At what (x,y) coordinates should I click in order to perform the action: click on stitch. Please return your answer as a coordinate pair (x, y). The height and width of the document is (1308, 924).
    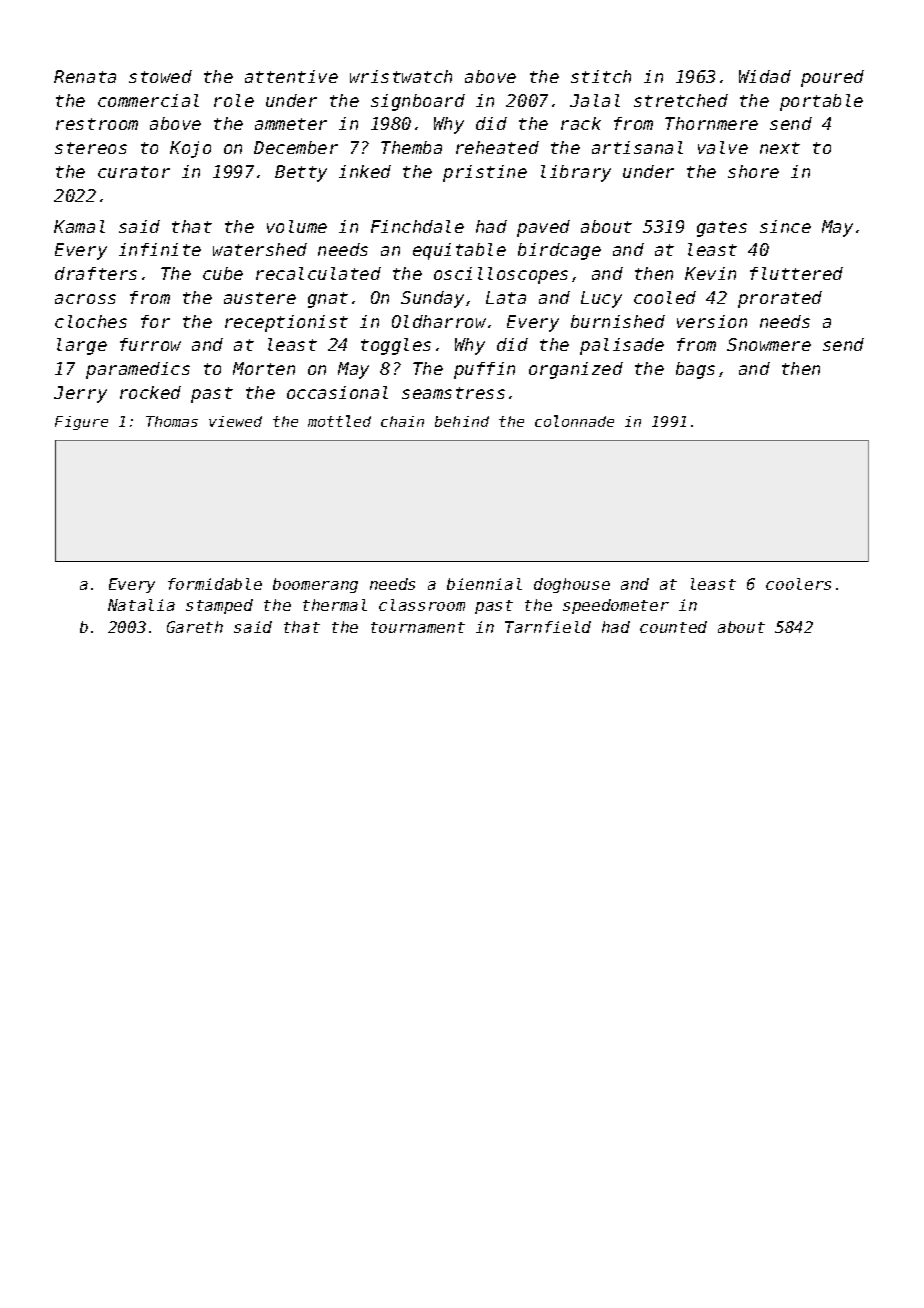
    Looking at the image, I should click on (601, 76).
